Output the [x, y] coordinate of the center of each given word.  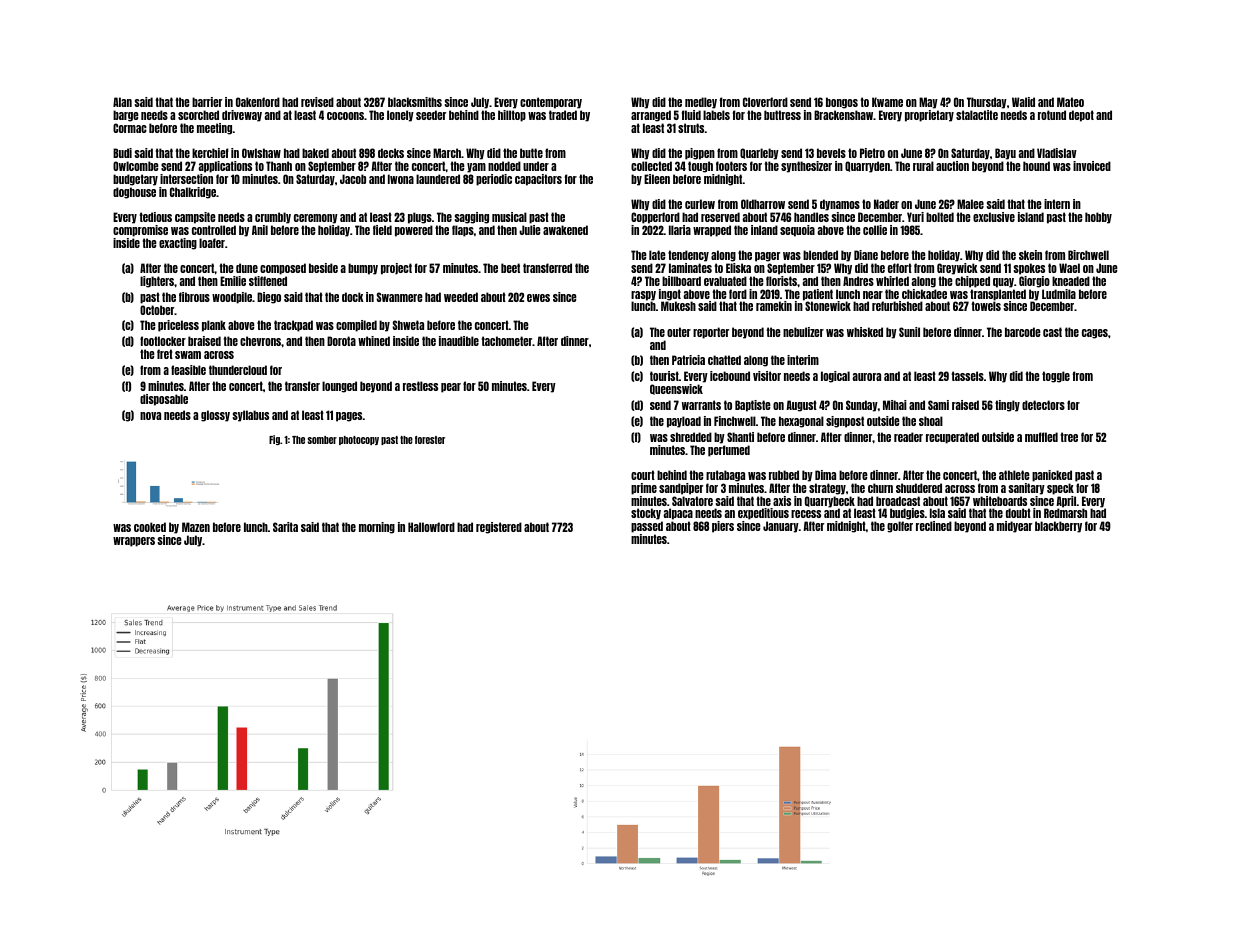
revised [317, 102]
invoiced [1092, 166]
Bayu [1005, 154]
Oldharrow [763, 204]
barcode [1023, 332]
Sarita [285, 527]
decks [391, 153]
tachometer [507, 341]
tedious [155, 217]
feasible [188, 370]
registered [499, 528]
